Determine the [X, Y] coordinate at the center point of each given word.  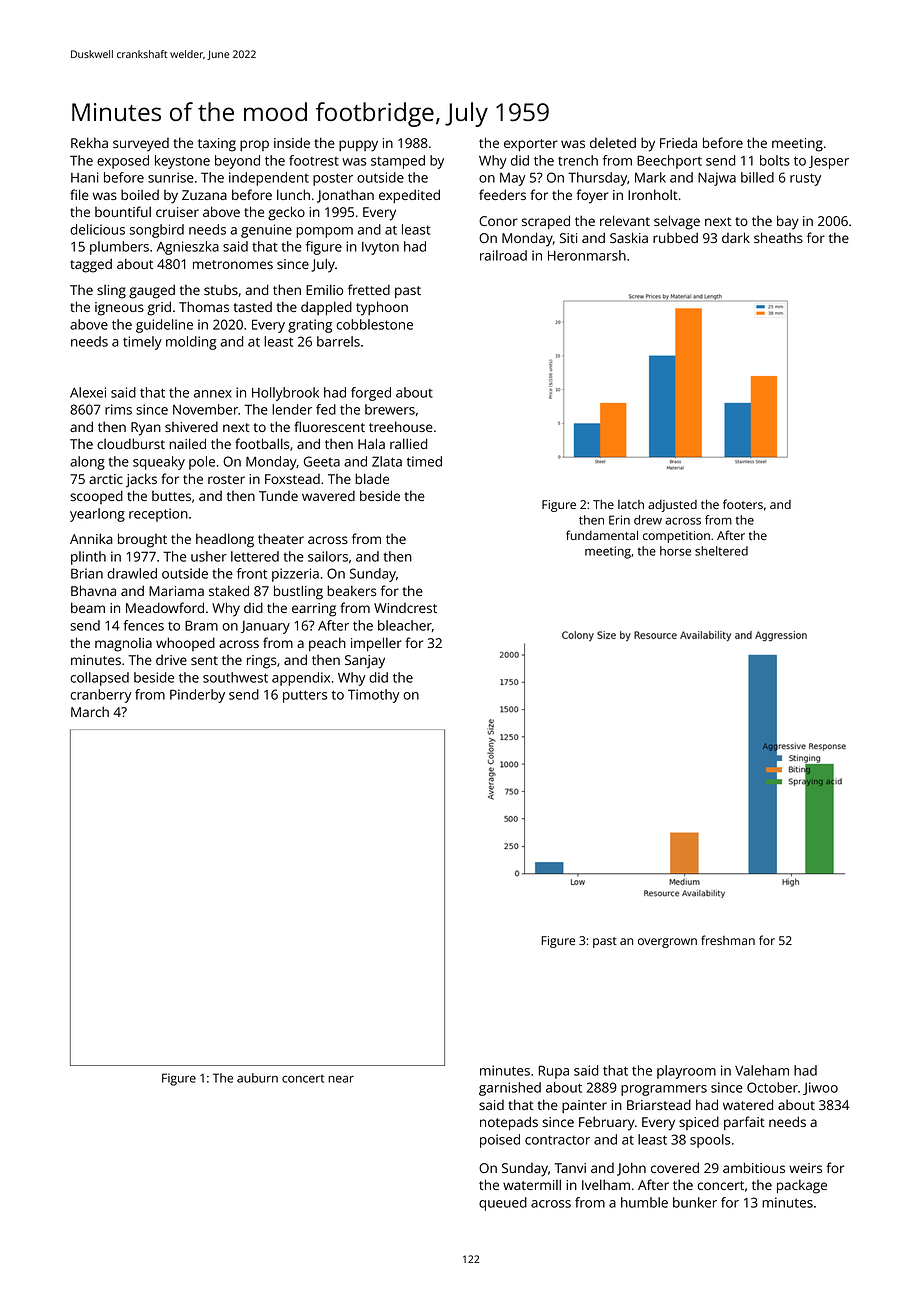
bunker [695, 1202]
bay [788, 222]
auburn [257, 1078]
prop [254, 145]
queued [503, 1204]
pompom [324, 232]
